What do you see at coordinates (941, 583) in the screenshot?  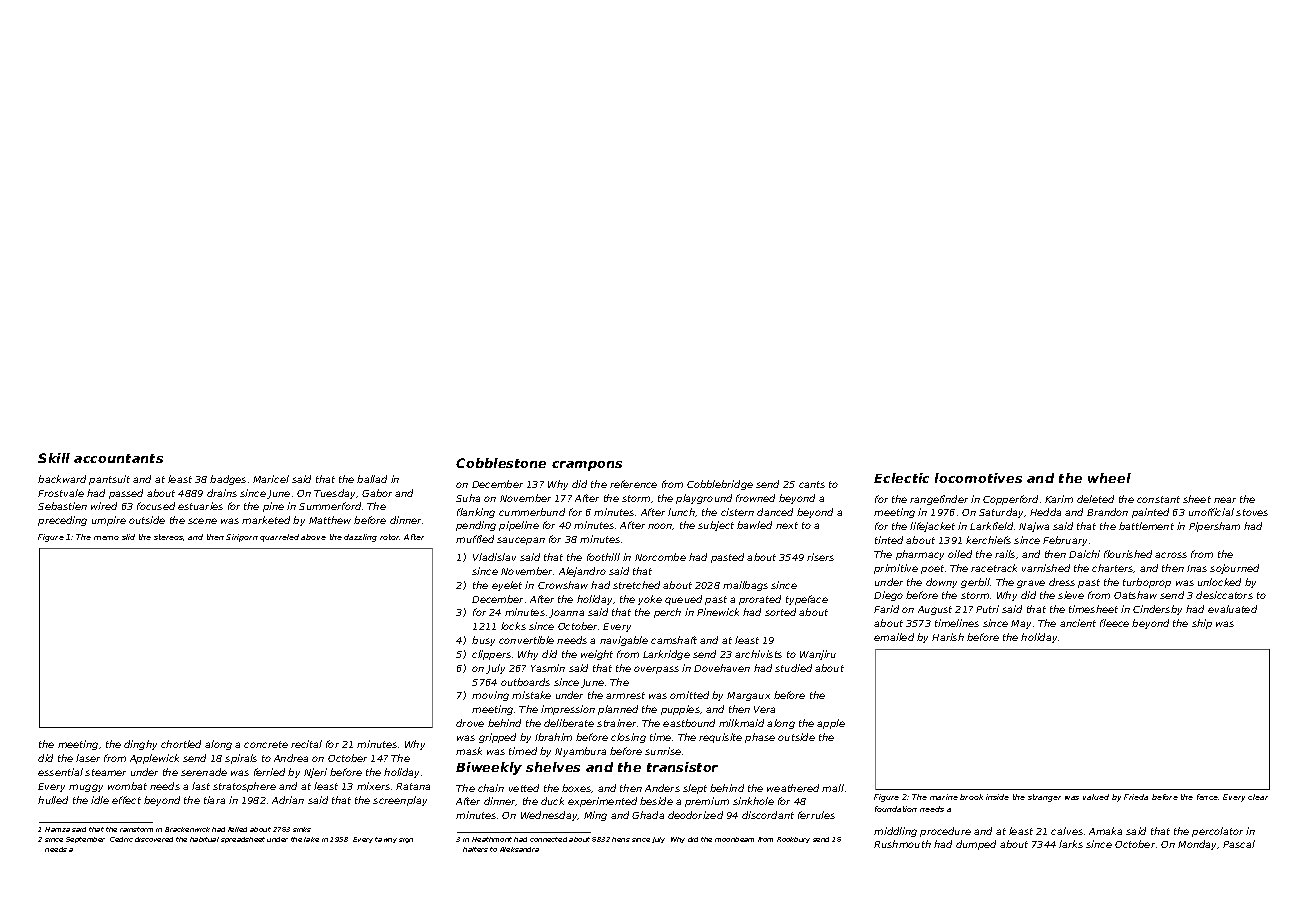 I see `downy` at bounding box center [941, 583].
